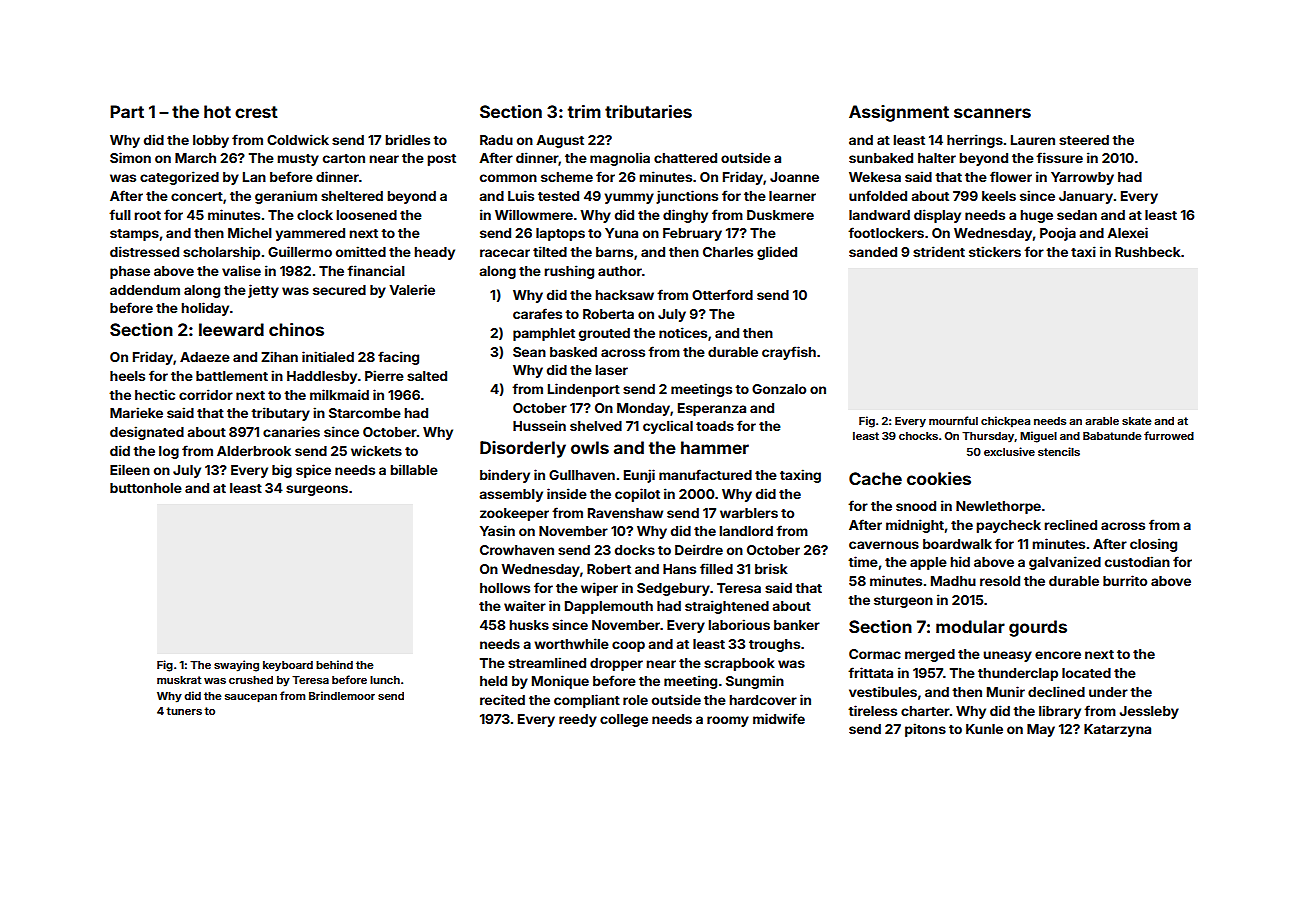 The height and width of the image is (924, 1308). Describe the element at coordinates (317, 490) in the image. I see `surgeons` at that location.
